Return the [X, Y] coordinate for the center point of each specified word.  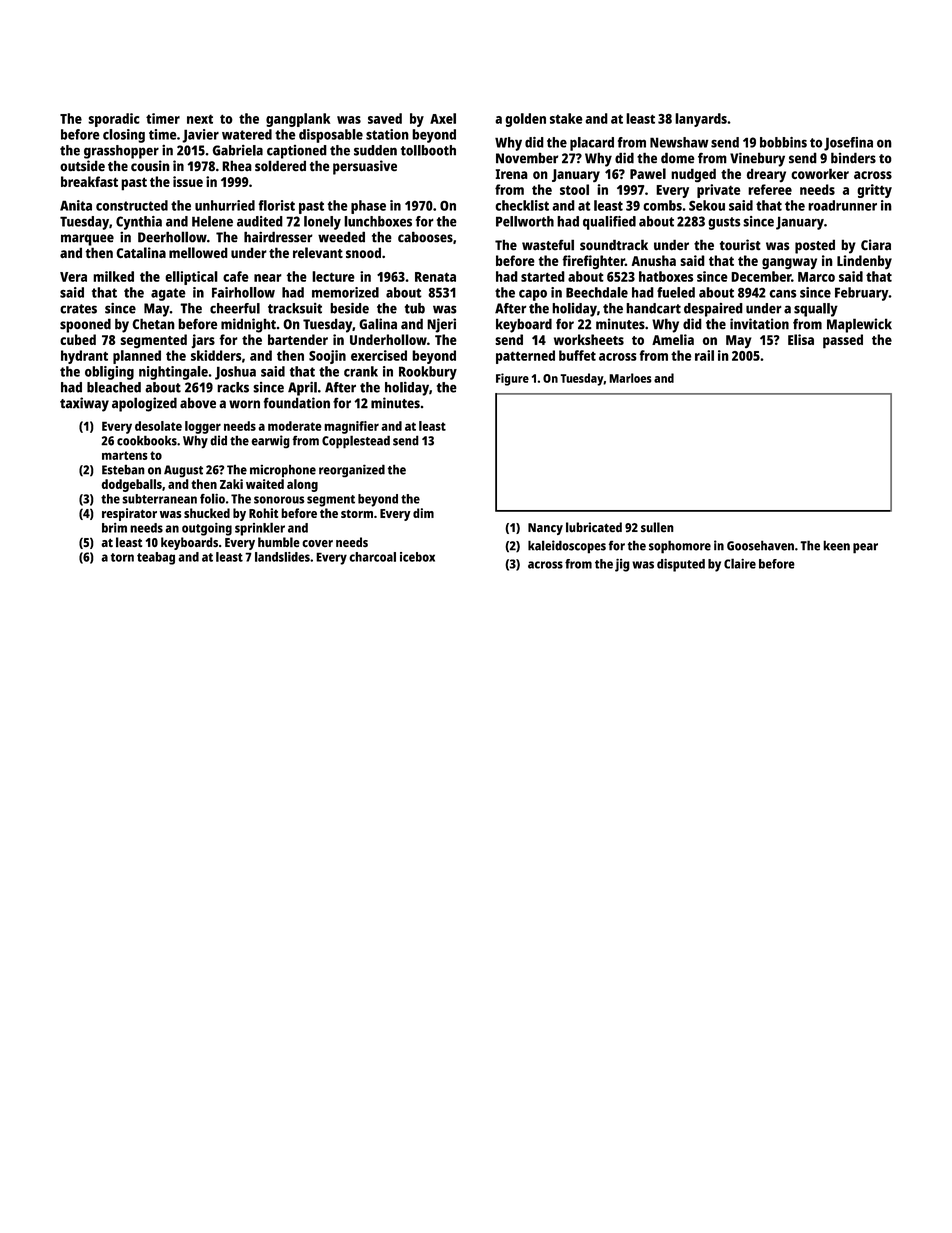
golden [525, 120]
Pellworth [525, 221]
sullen [657, 527]
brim [114, 528]
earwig [270, 441]
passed [843, 341]
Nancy [545, 529]
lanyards [701, 120]
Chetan [153, 324]
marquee [87, 240]
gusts [724, 223]
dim [423, 513]
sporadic [114, 120]
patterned [525, 357]
